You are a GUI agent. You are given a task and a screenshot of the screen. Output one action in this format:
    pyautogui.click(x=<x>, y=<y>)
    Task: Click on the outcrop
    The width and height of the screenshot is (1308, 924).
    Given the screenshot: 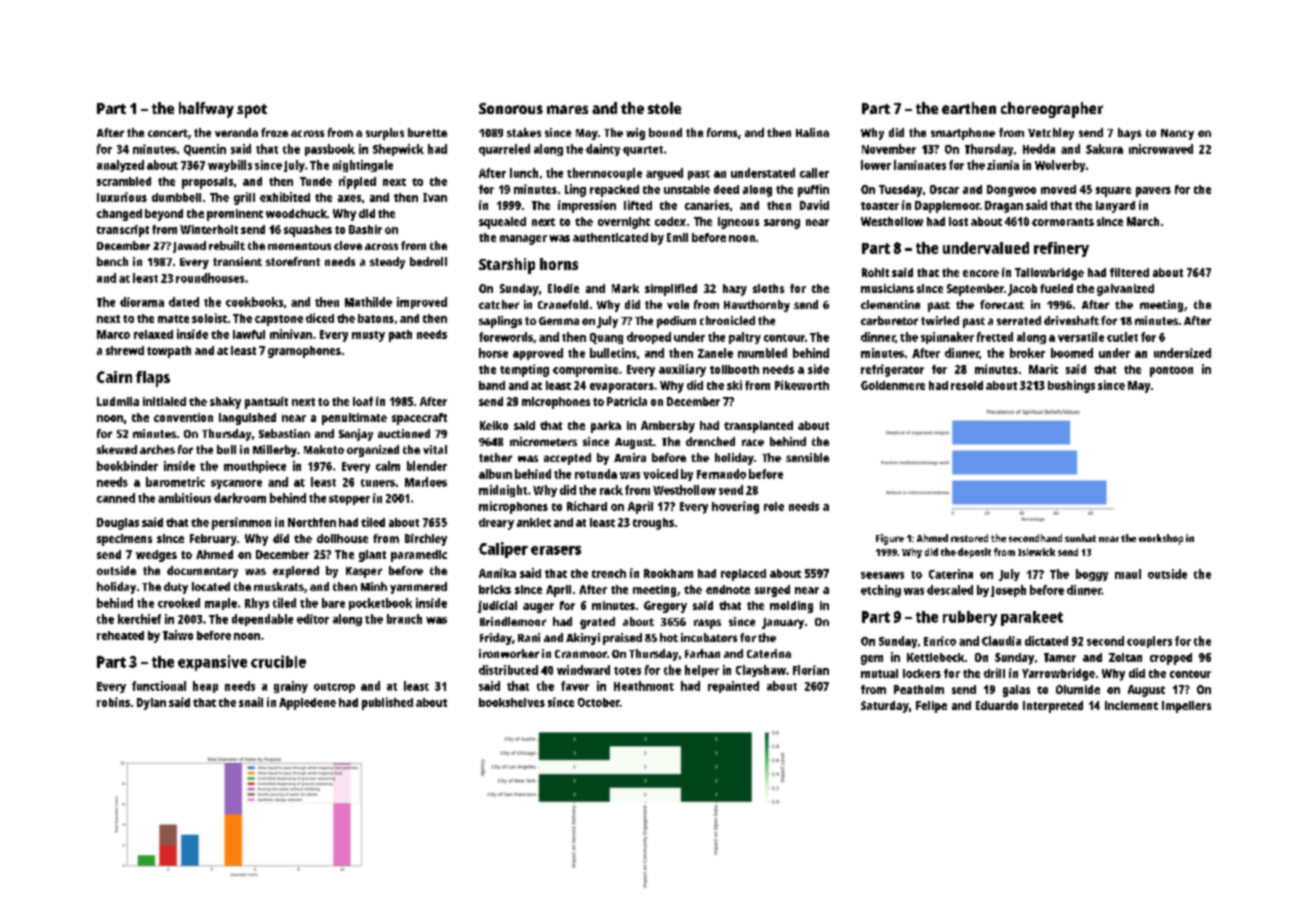 What is the action you would take?
    pyautogui.click(x=334, y=688)
